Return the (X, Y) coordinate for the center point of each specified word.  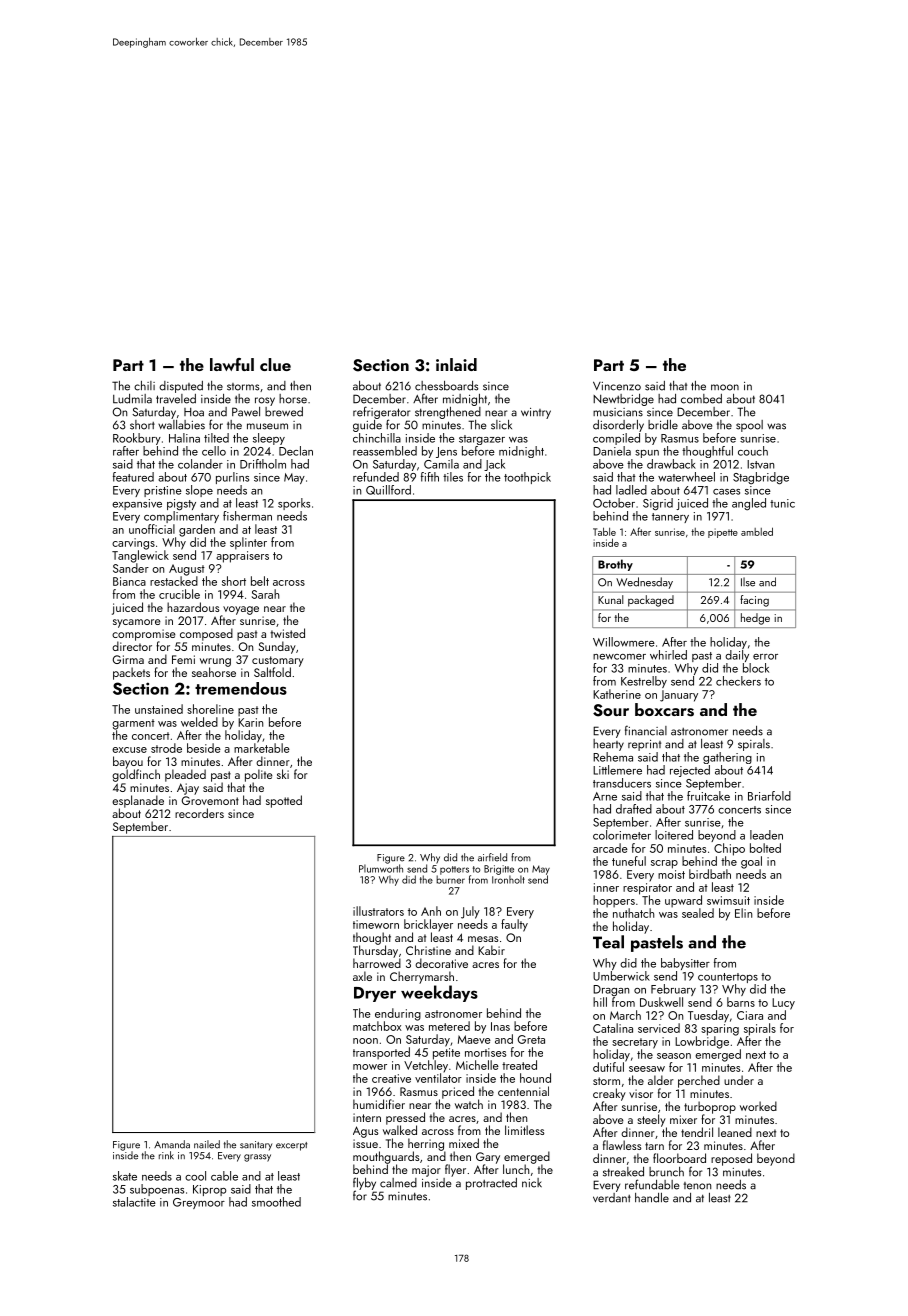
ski (283, 774)
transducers (622, 783)
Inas (500, 1026)
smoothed (276, 1202)
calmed (398, 1183)
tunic (782, 503)
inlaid (456, 364)
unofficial (152, 529)
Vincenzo (617, 386)
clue (275, 364)
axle (362, 976)
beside (204, 748)
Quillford (388, 490)
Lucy (783, 1004)
